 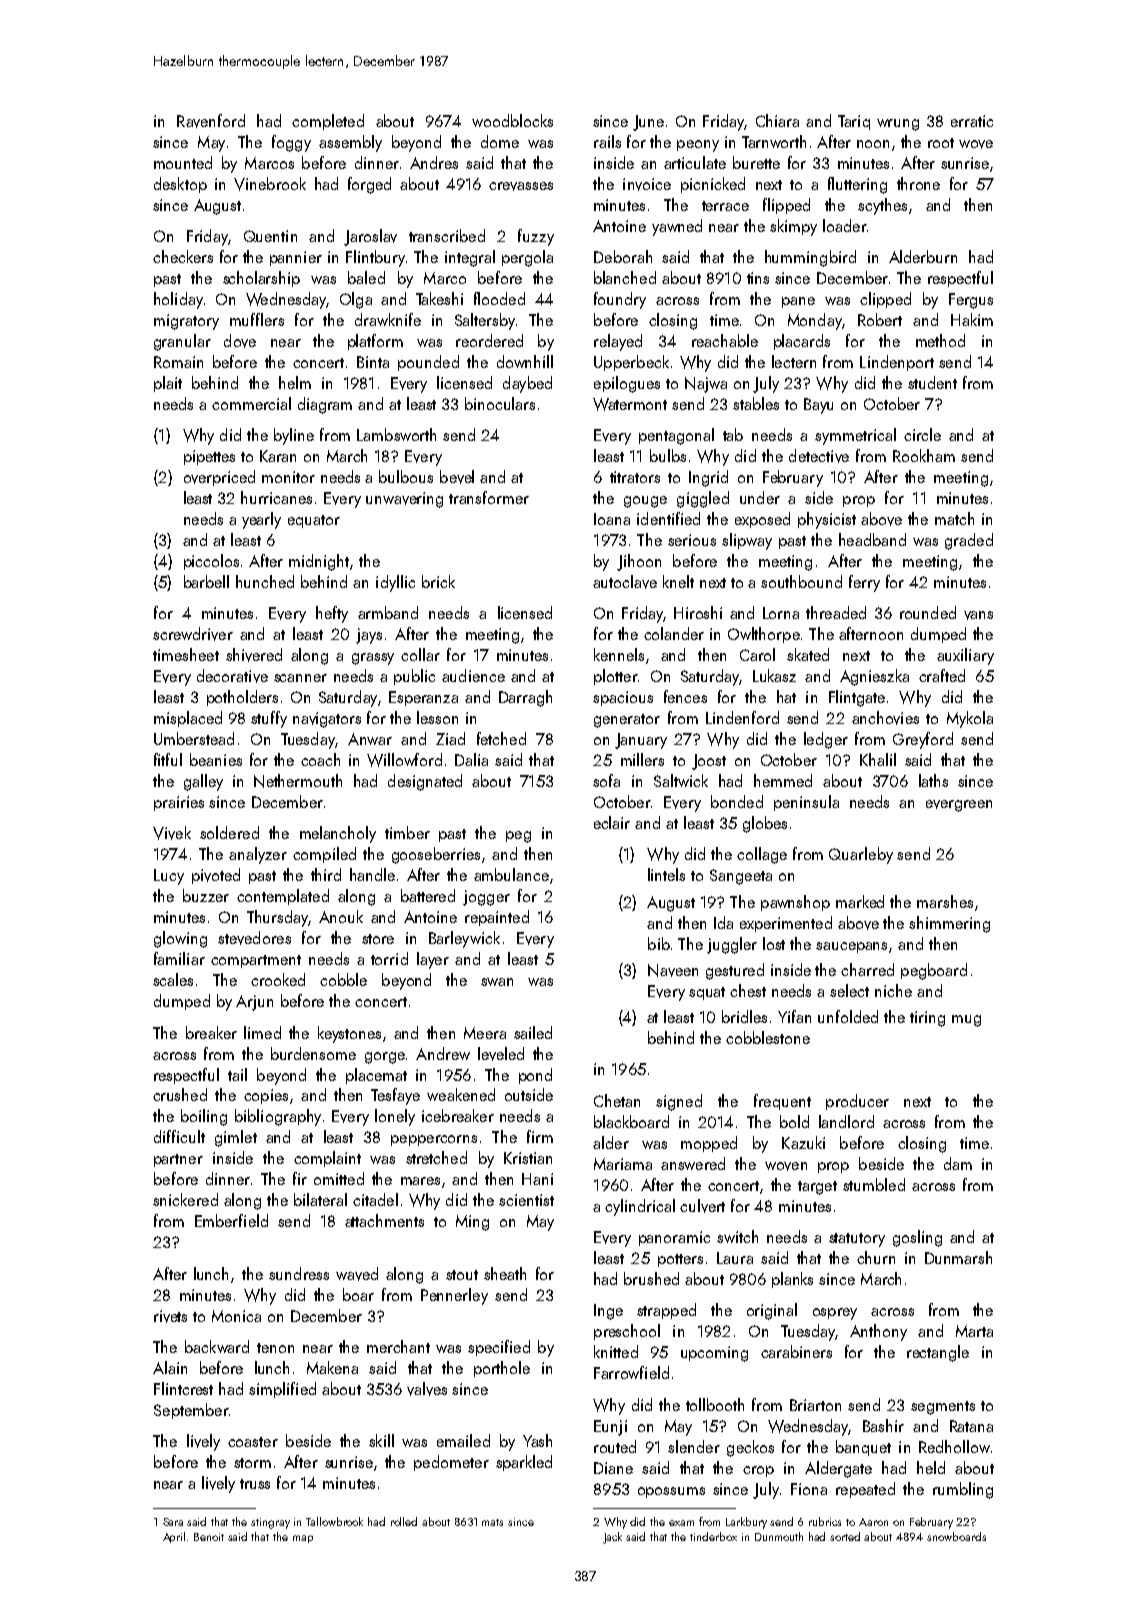 What do you see at coordinates (378, 939) in the page?
I see `store` at bounding box center [378, 939].
